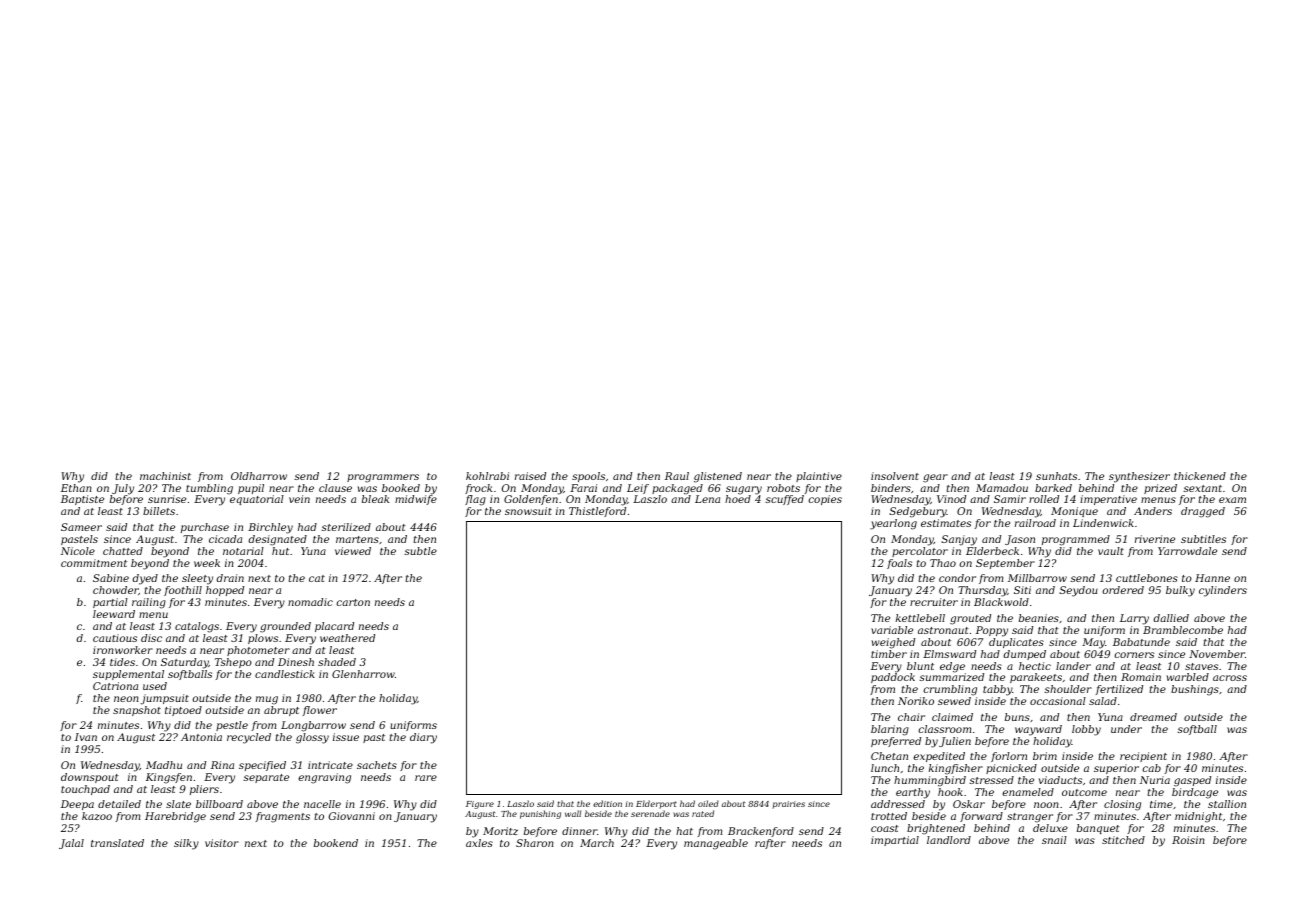  I want to click on Sanjay, so click(959, 540).
